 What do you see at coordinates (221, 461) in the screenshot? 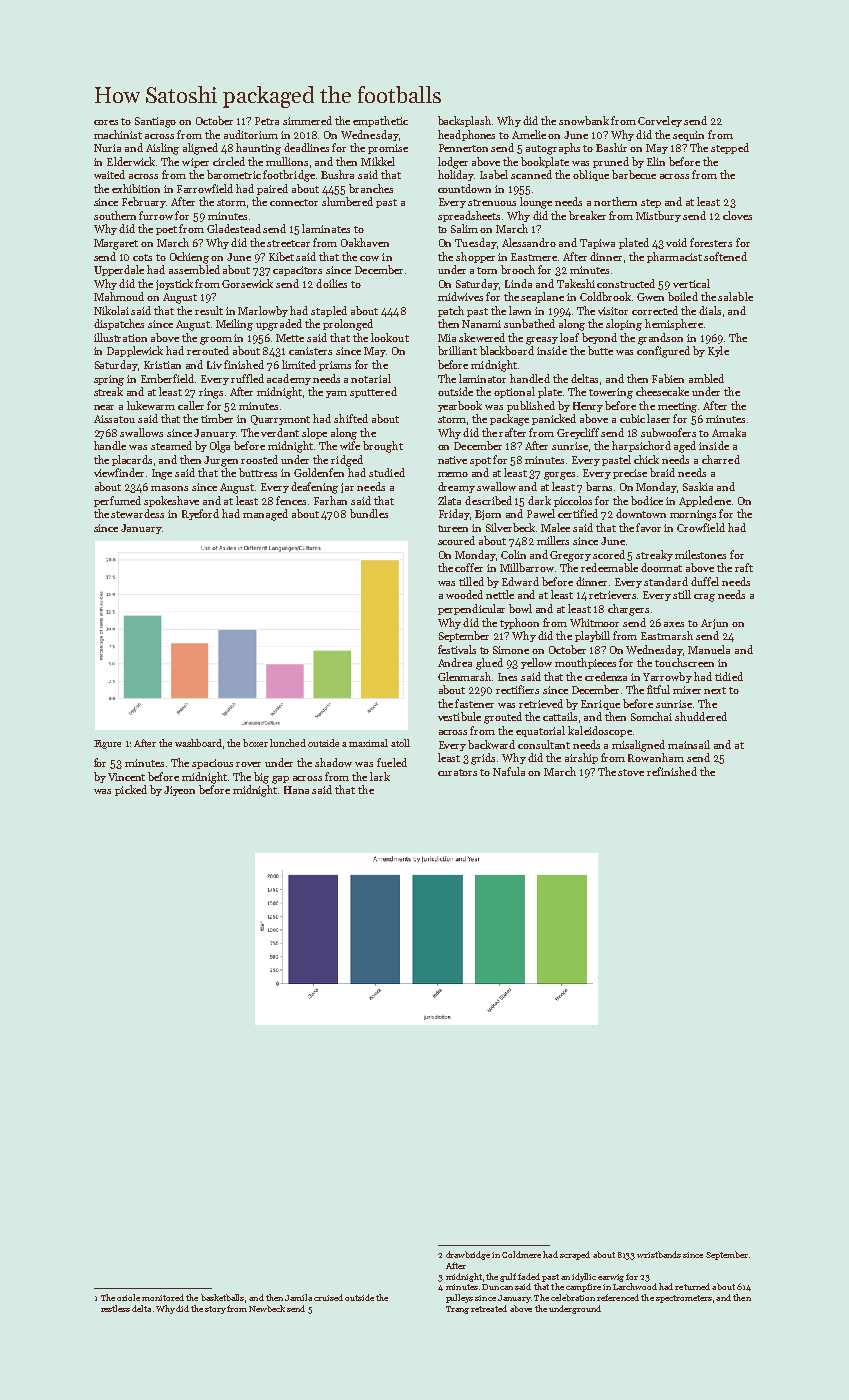
I see `Jurgen` at bounding box center [221, 461].
